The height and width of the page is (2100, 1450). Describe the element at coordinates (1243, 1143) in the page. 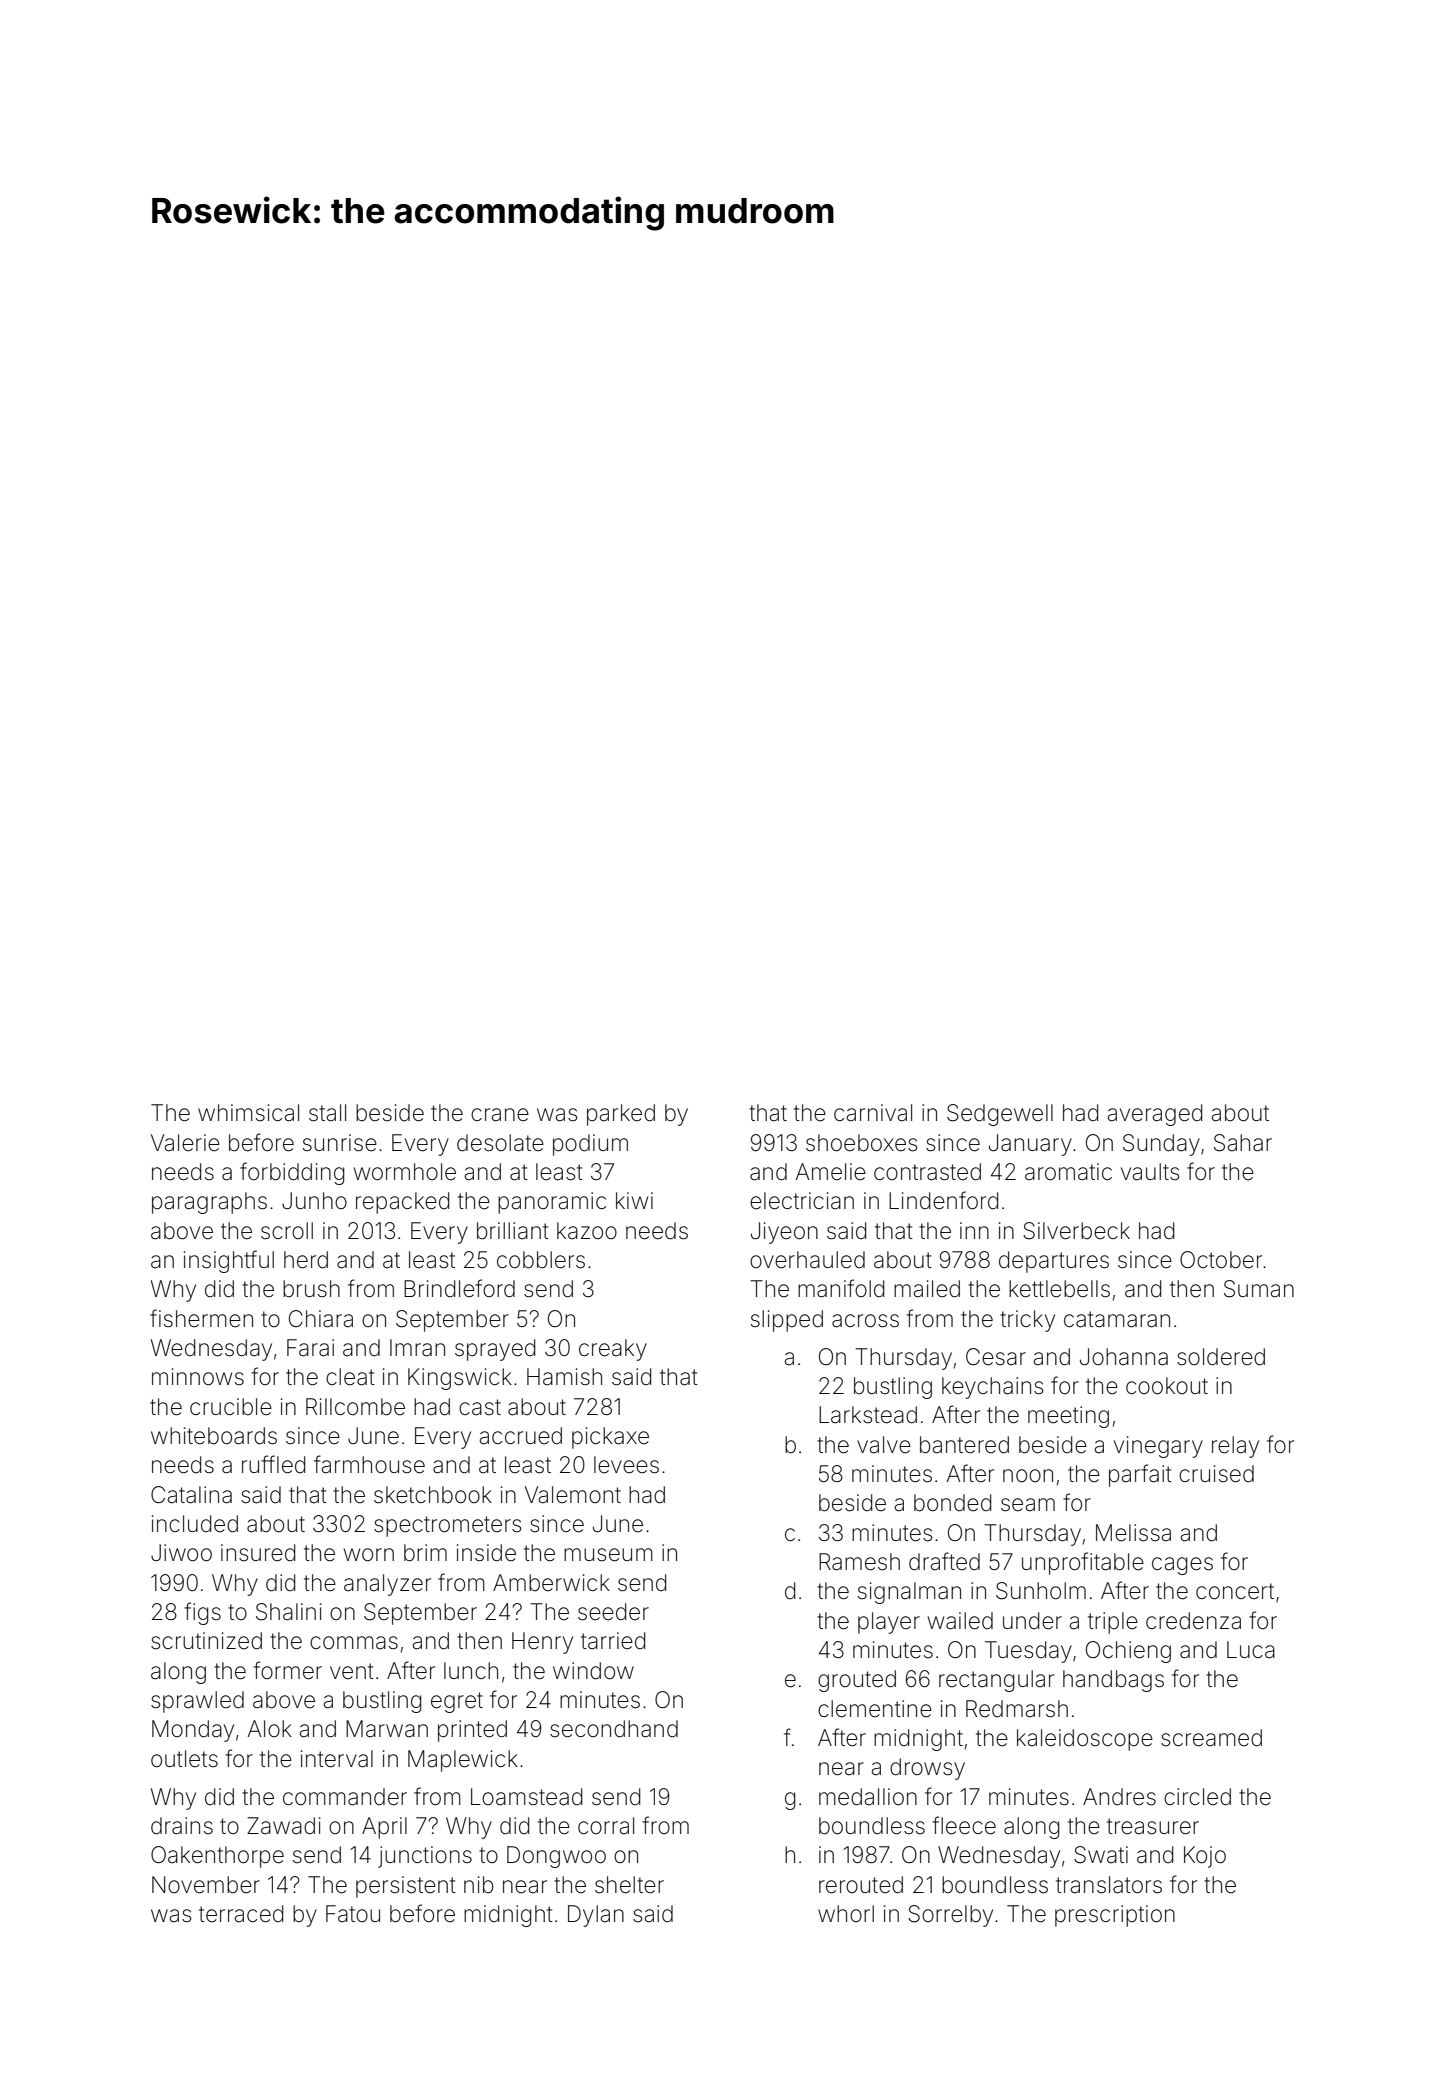

I see `Sahar` at that location.
